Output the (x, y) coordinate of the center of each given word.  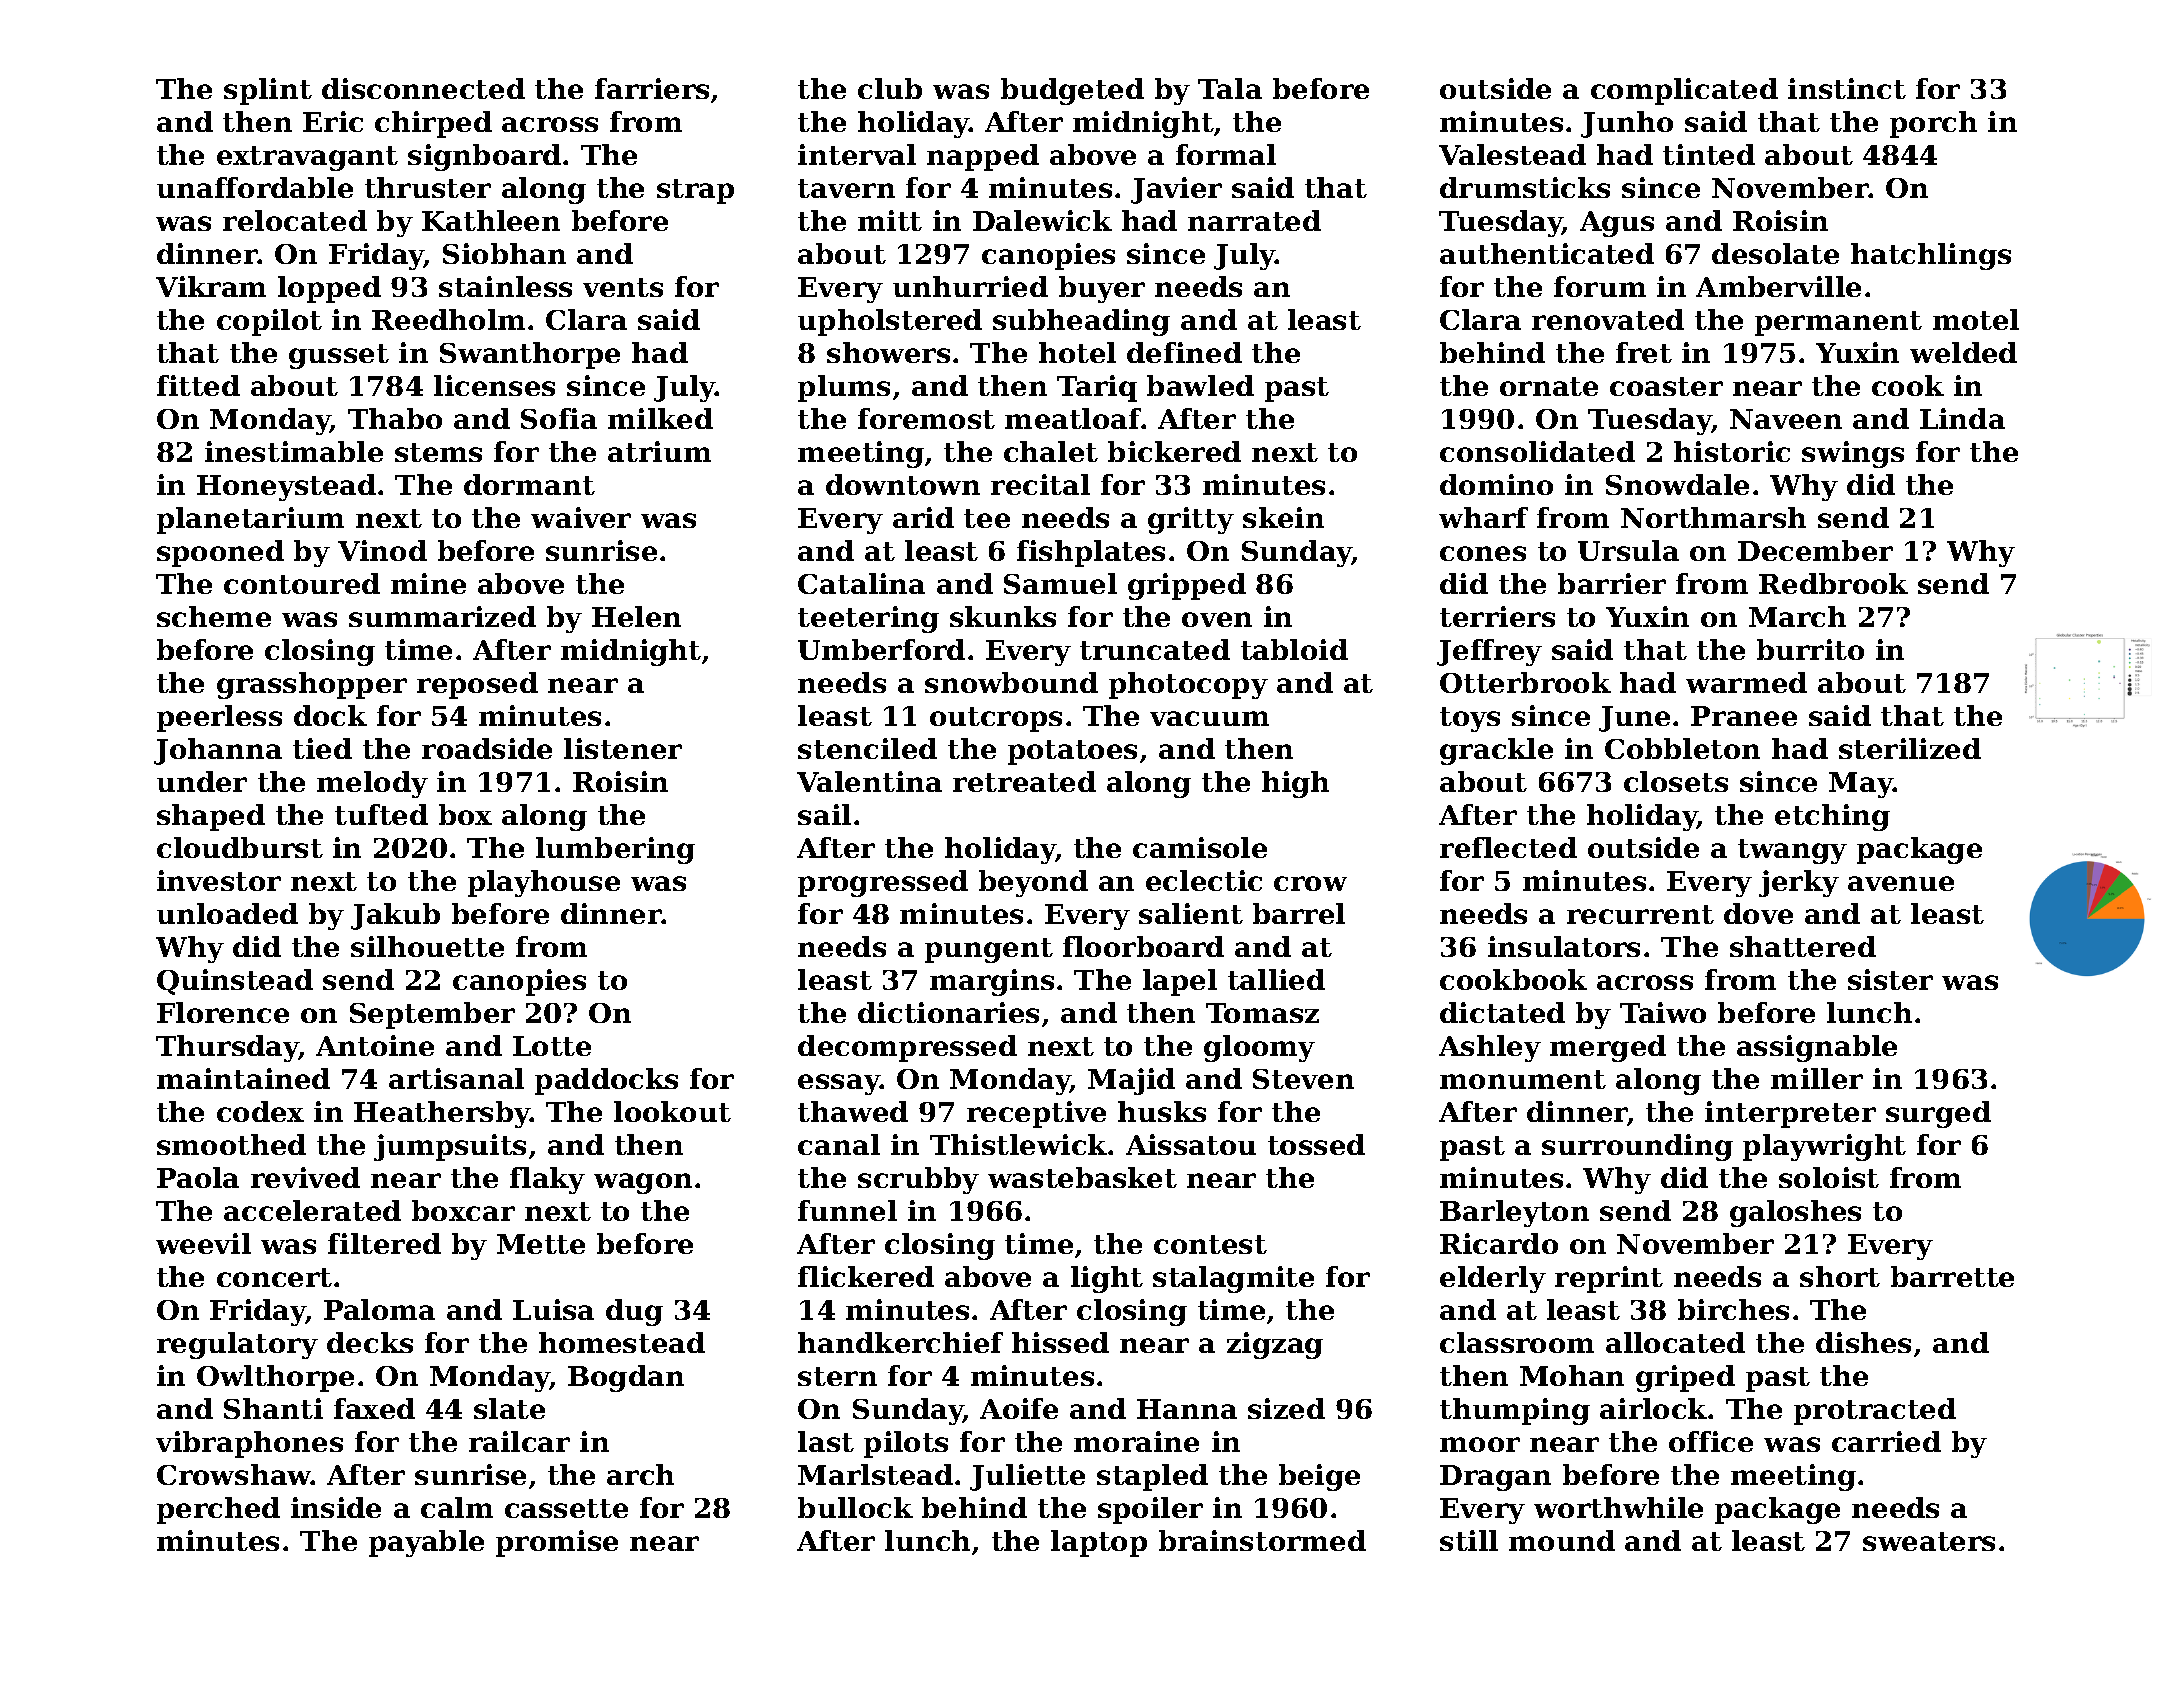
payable (426, 1543)
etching (1832, 817)
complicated (1684, 91)
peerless (219, 718)
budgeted (1072, 91)
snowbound (1011, 682)
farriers (652, 88)
